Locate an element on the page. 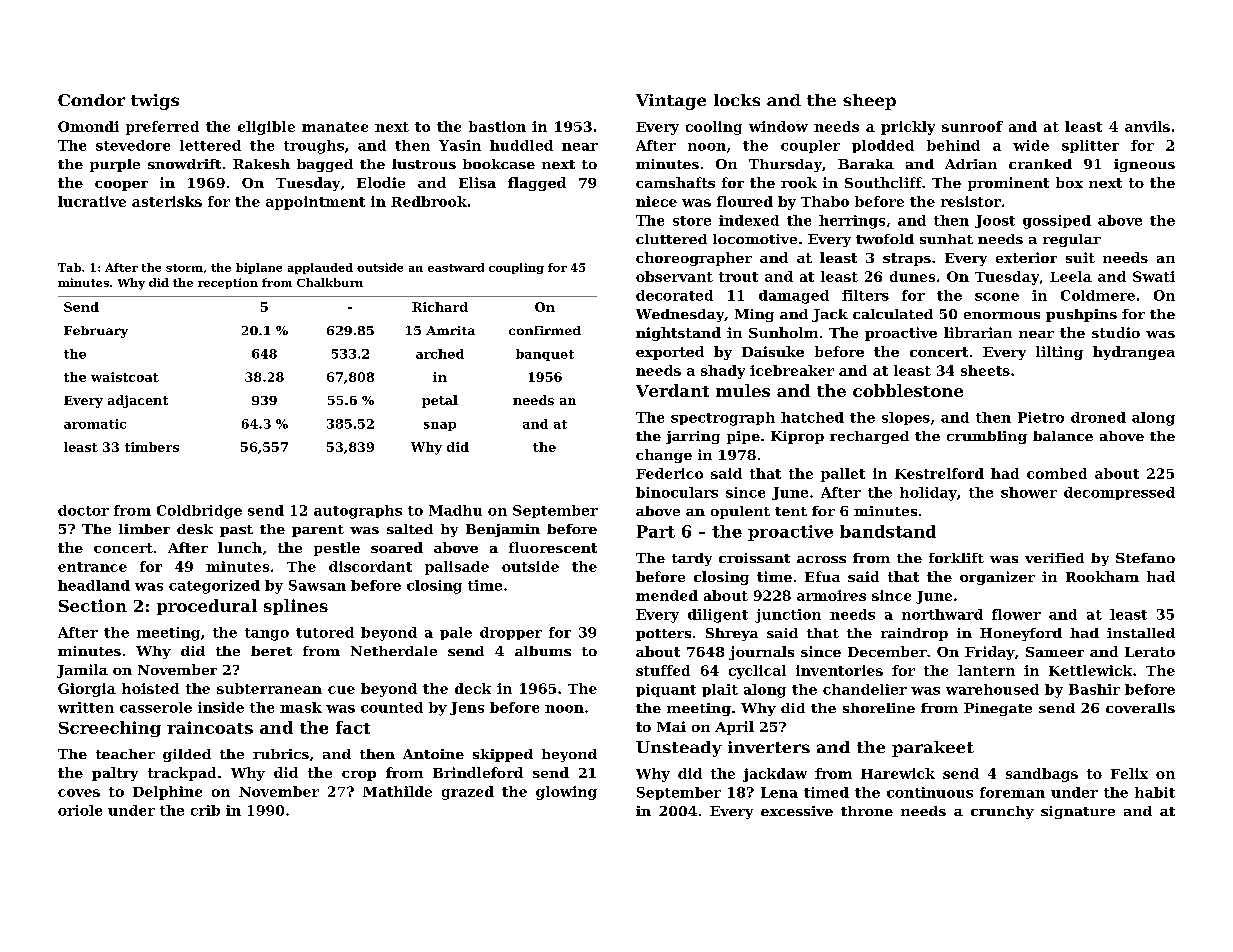 This page has height=952, width=1233. grazed is located at coordinates (468, 793).
